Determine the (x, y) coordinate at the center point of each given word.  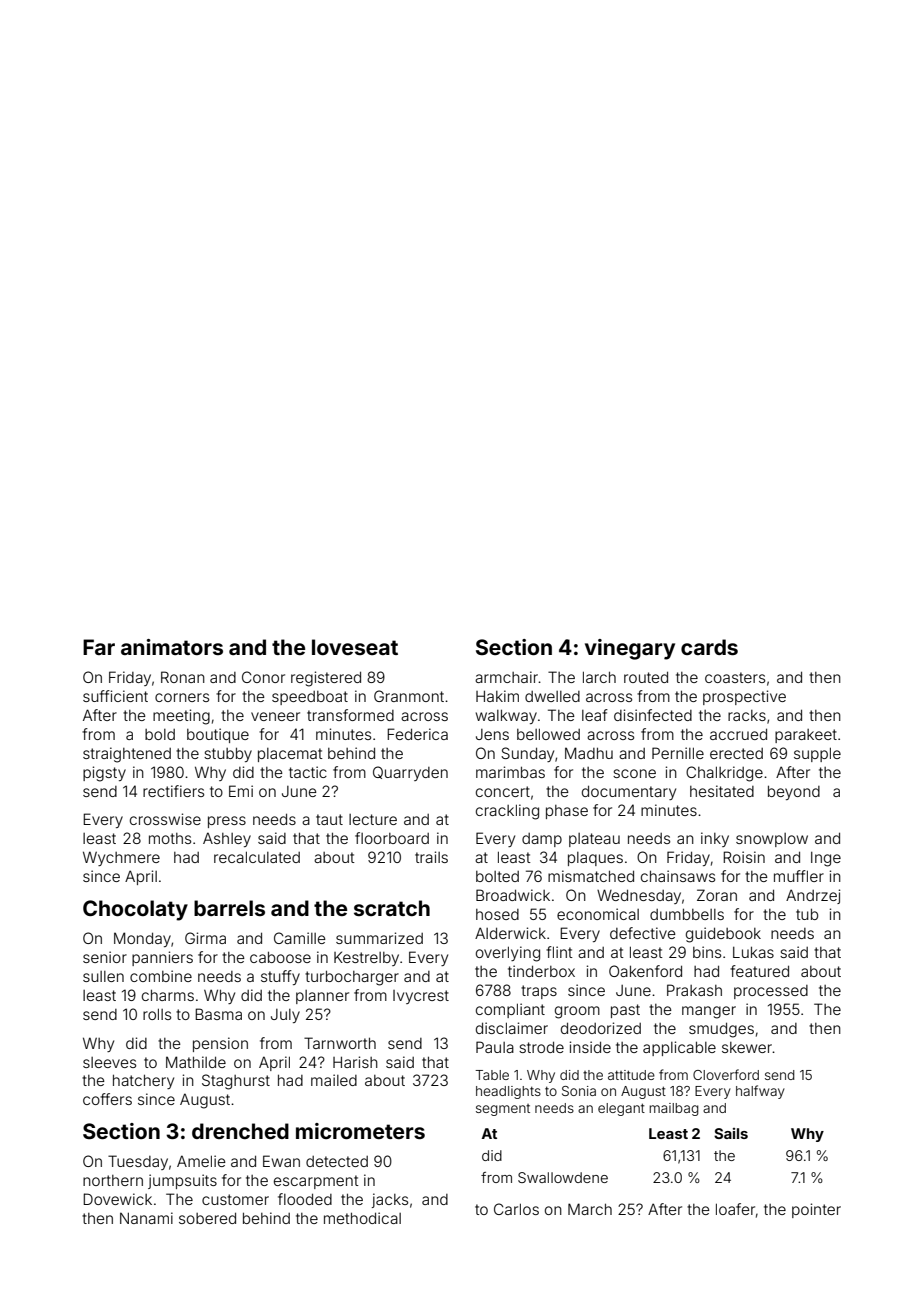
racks (747, 715)
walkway (506, 716)
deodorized (601, 1028)
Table (492, 1075)
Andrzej (813, 896)
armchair (506, 677)
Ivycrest (421, 997)
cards (709, 647)
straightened (127, 755)
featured (759, 971)
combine (161, 976)
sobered (207, 1218)
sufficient (115, 696)
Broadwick (513, 895)
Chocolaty (135, 910)
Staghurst (236, 1082)
